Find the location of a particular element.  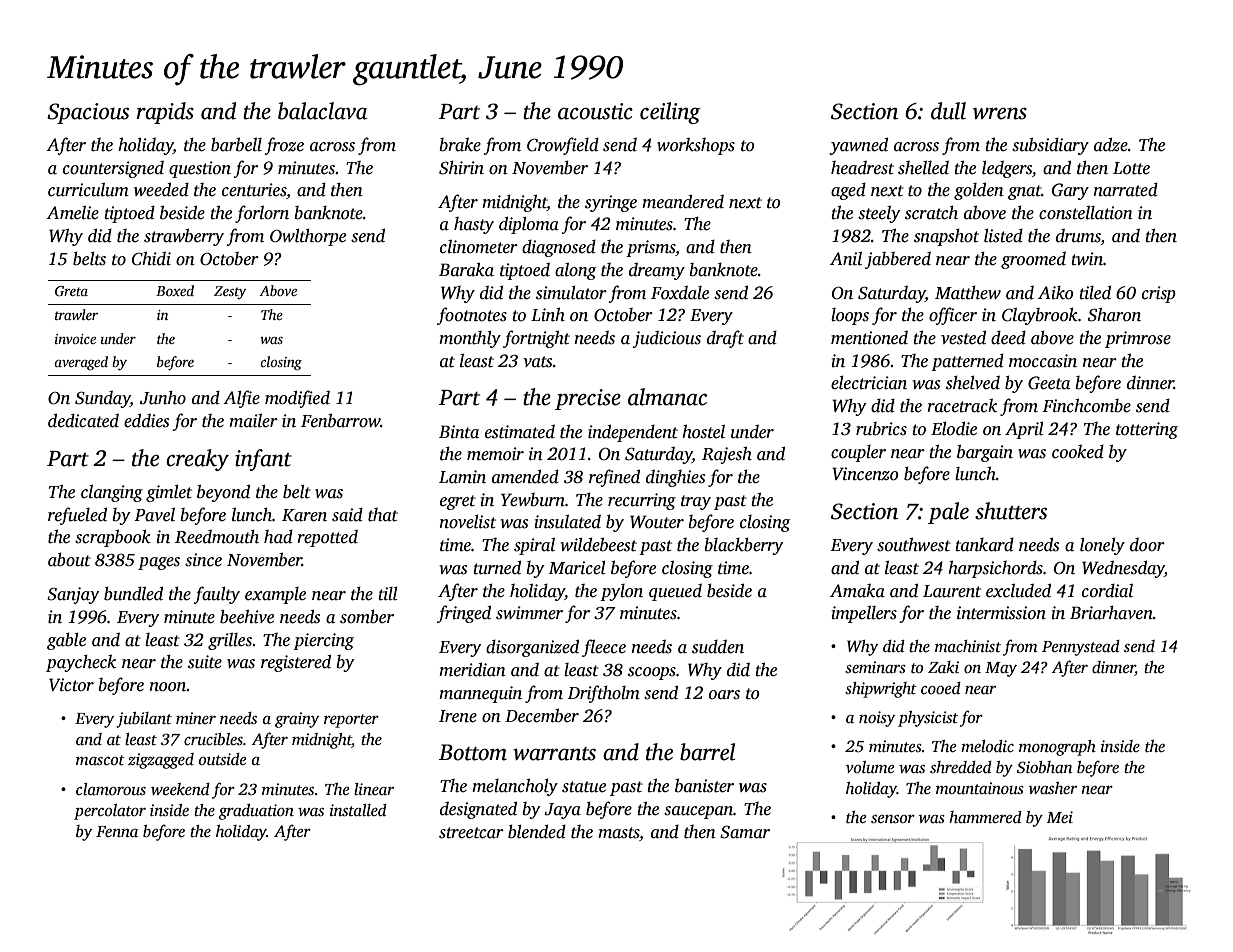

acoustic is located at coordinates (595, 111).
